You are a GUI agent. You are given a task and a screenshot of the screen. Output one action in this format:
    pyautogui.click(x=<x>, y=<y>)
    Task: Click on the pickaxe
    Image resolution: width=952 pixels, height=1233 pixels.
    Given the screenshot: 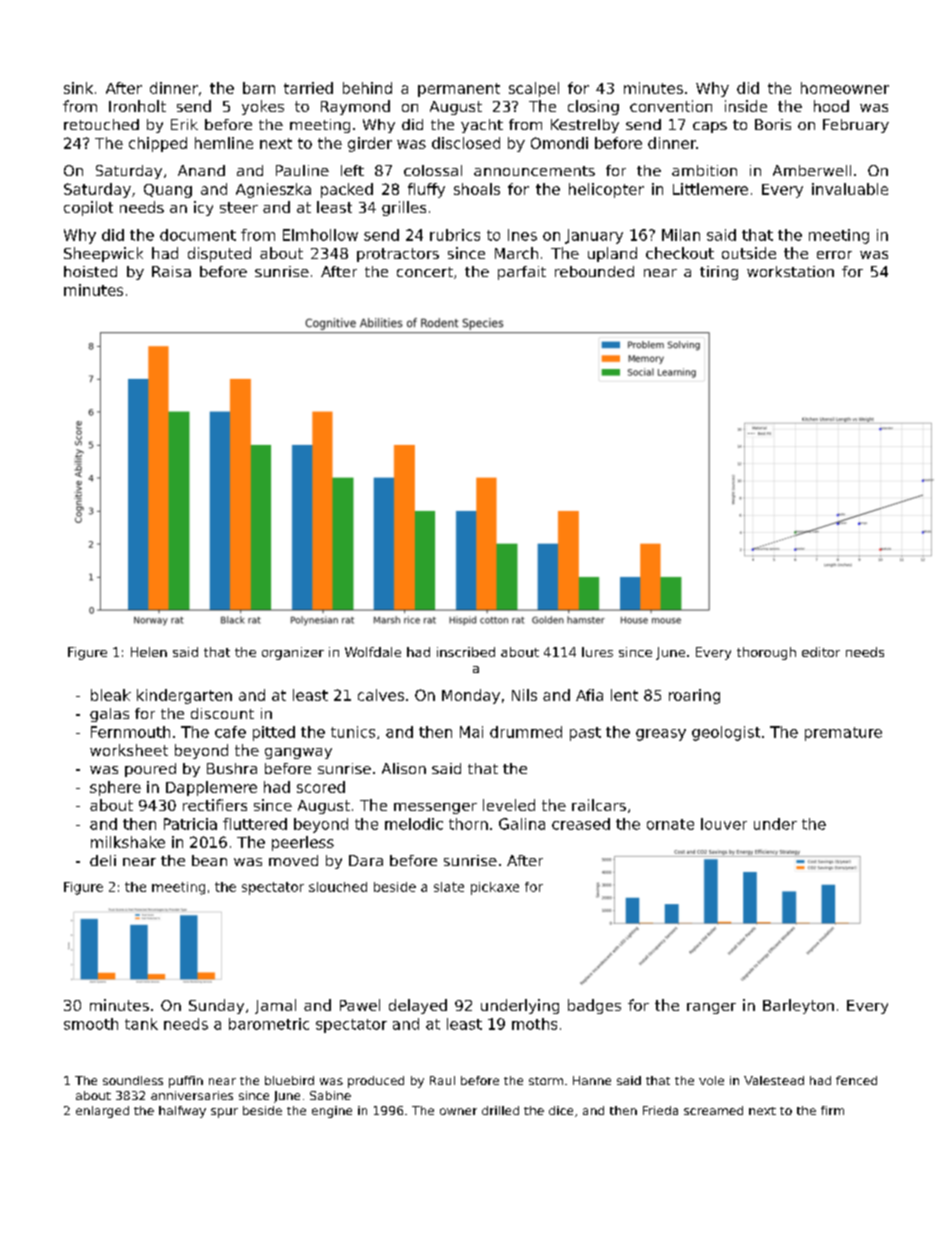 What is the action you would take?
    pyautogui.click(x=495, y=888)
